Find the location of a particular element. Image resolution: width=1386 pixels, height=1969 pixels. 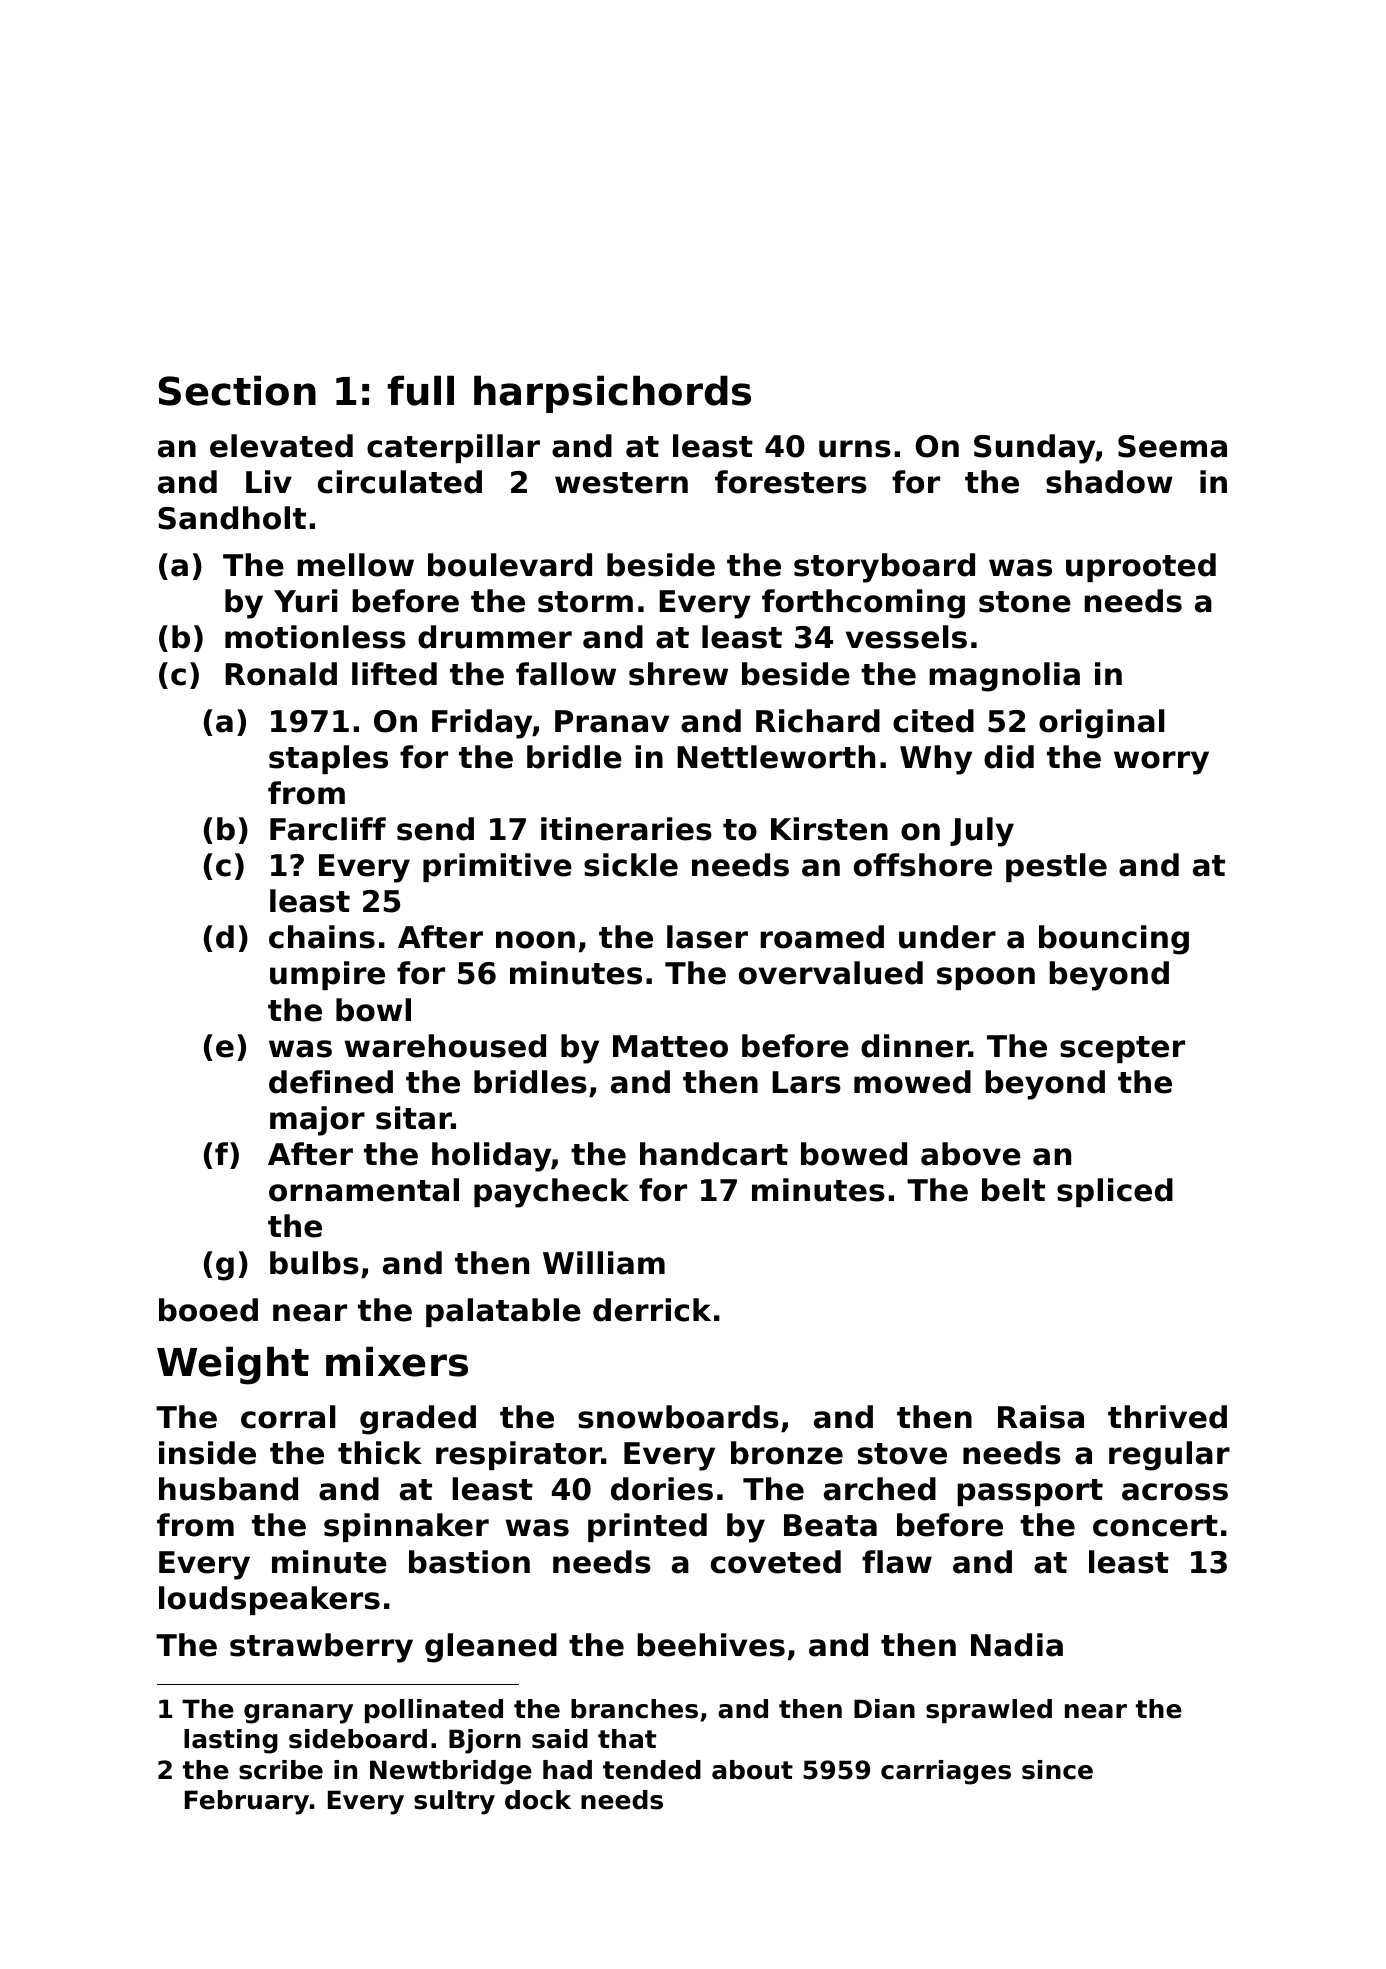

uprooted is located at coordinates (1141, 567).
